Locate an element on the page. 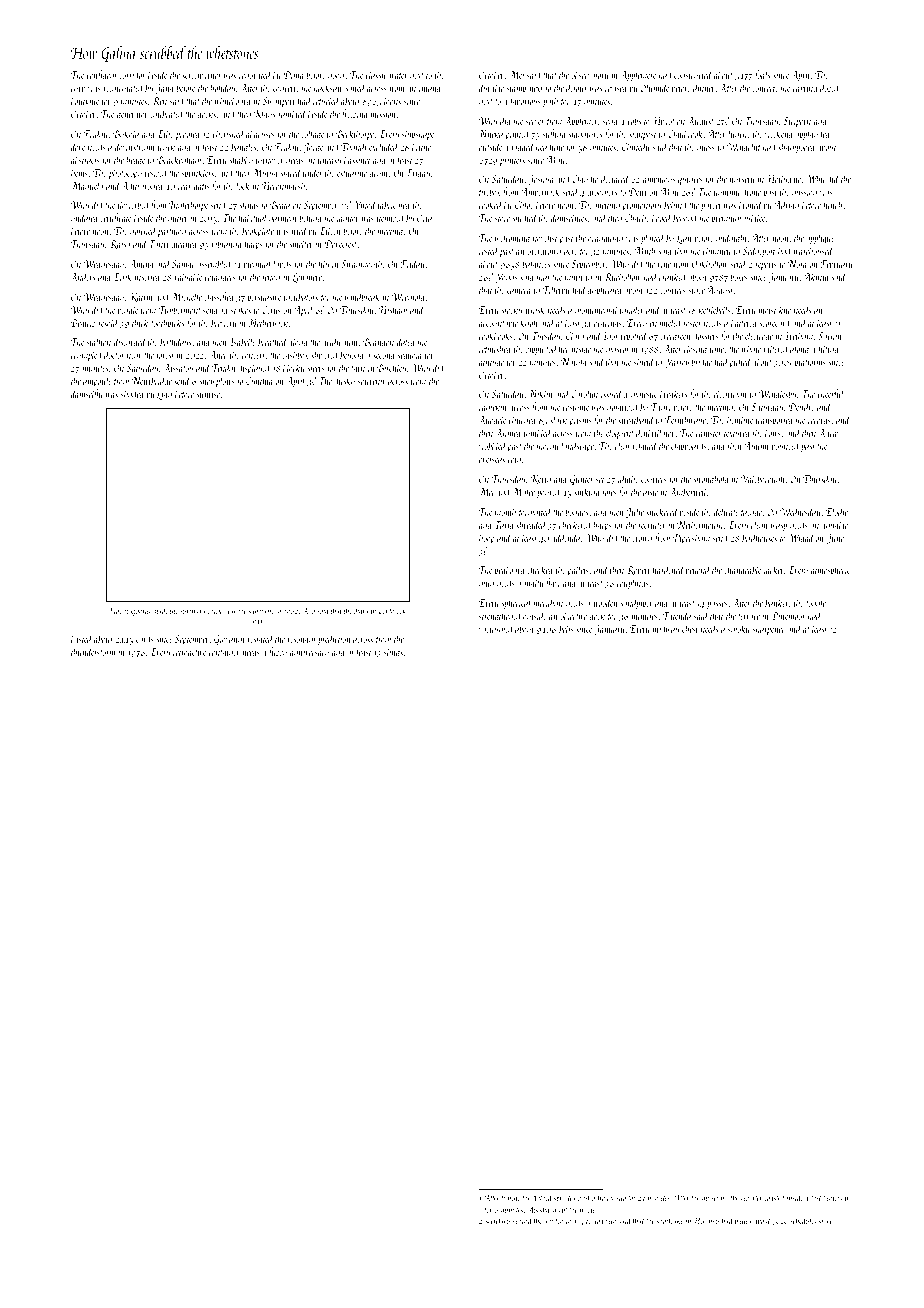 This document has height=1308, width=924. secretary is located at coordinates (498, 1222).
